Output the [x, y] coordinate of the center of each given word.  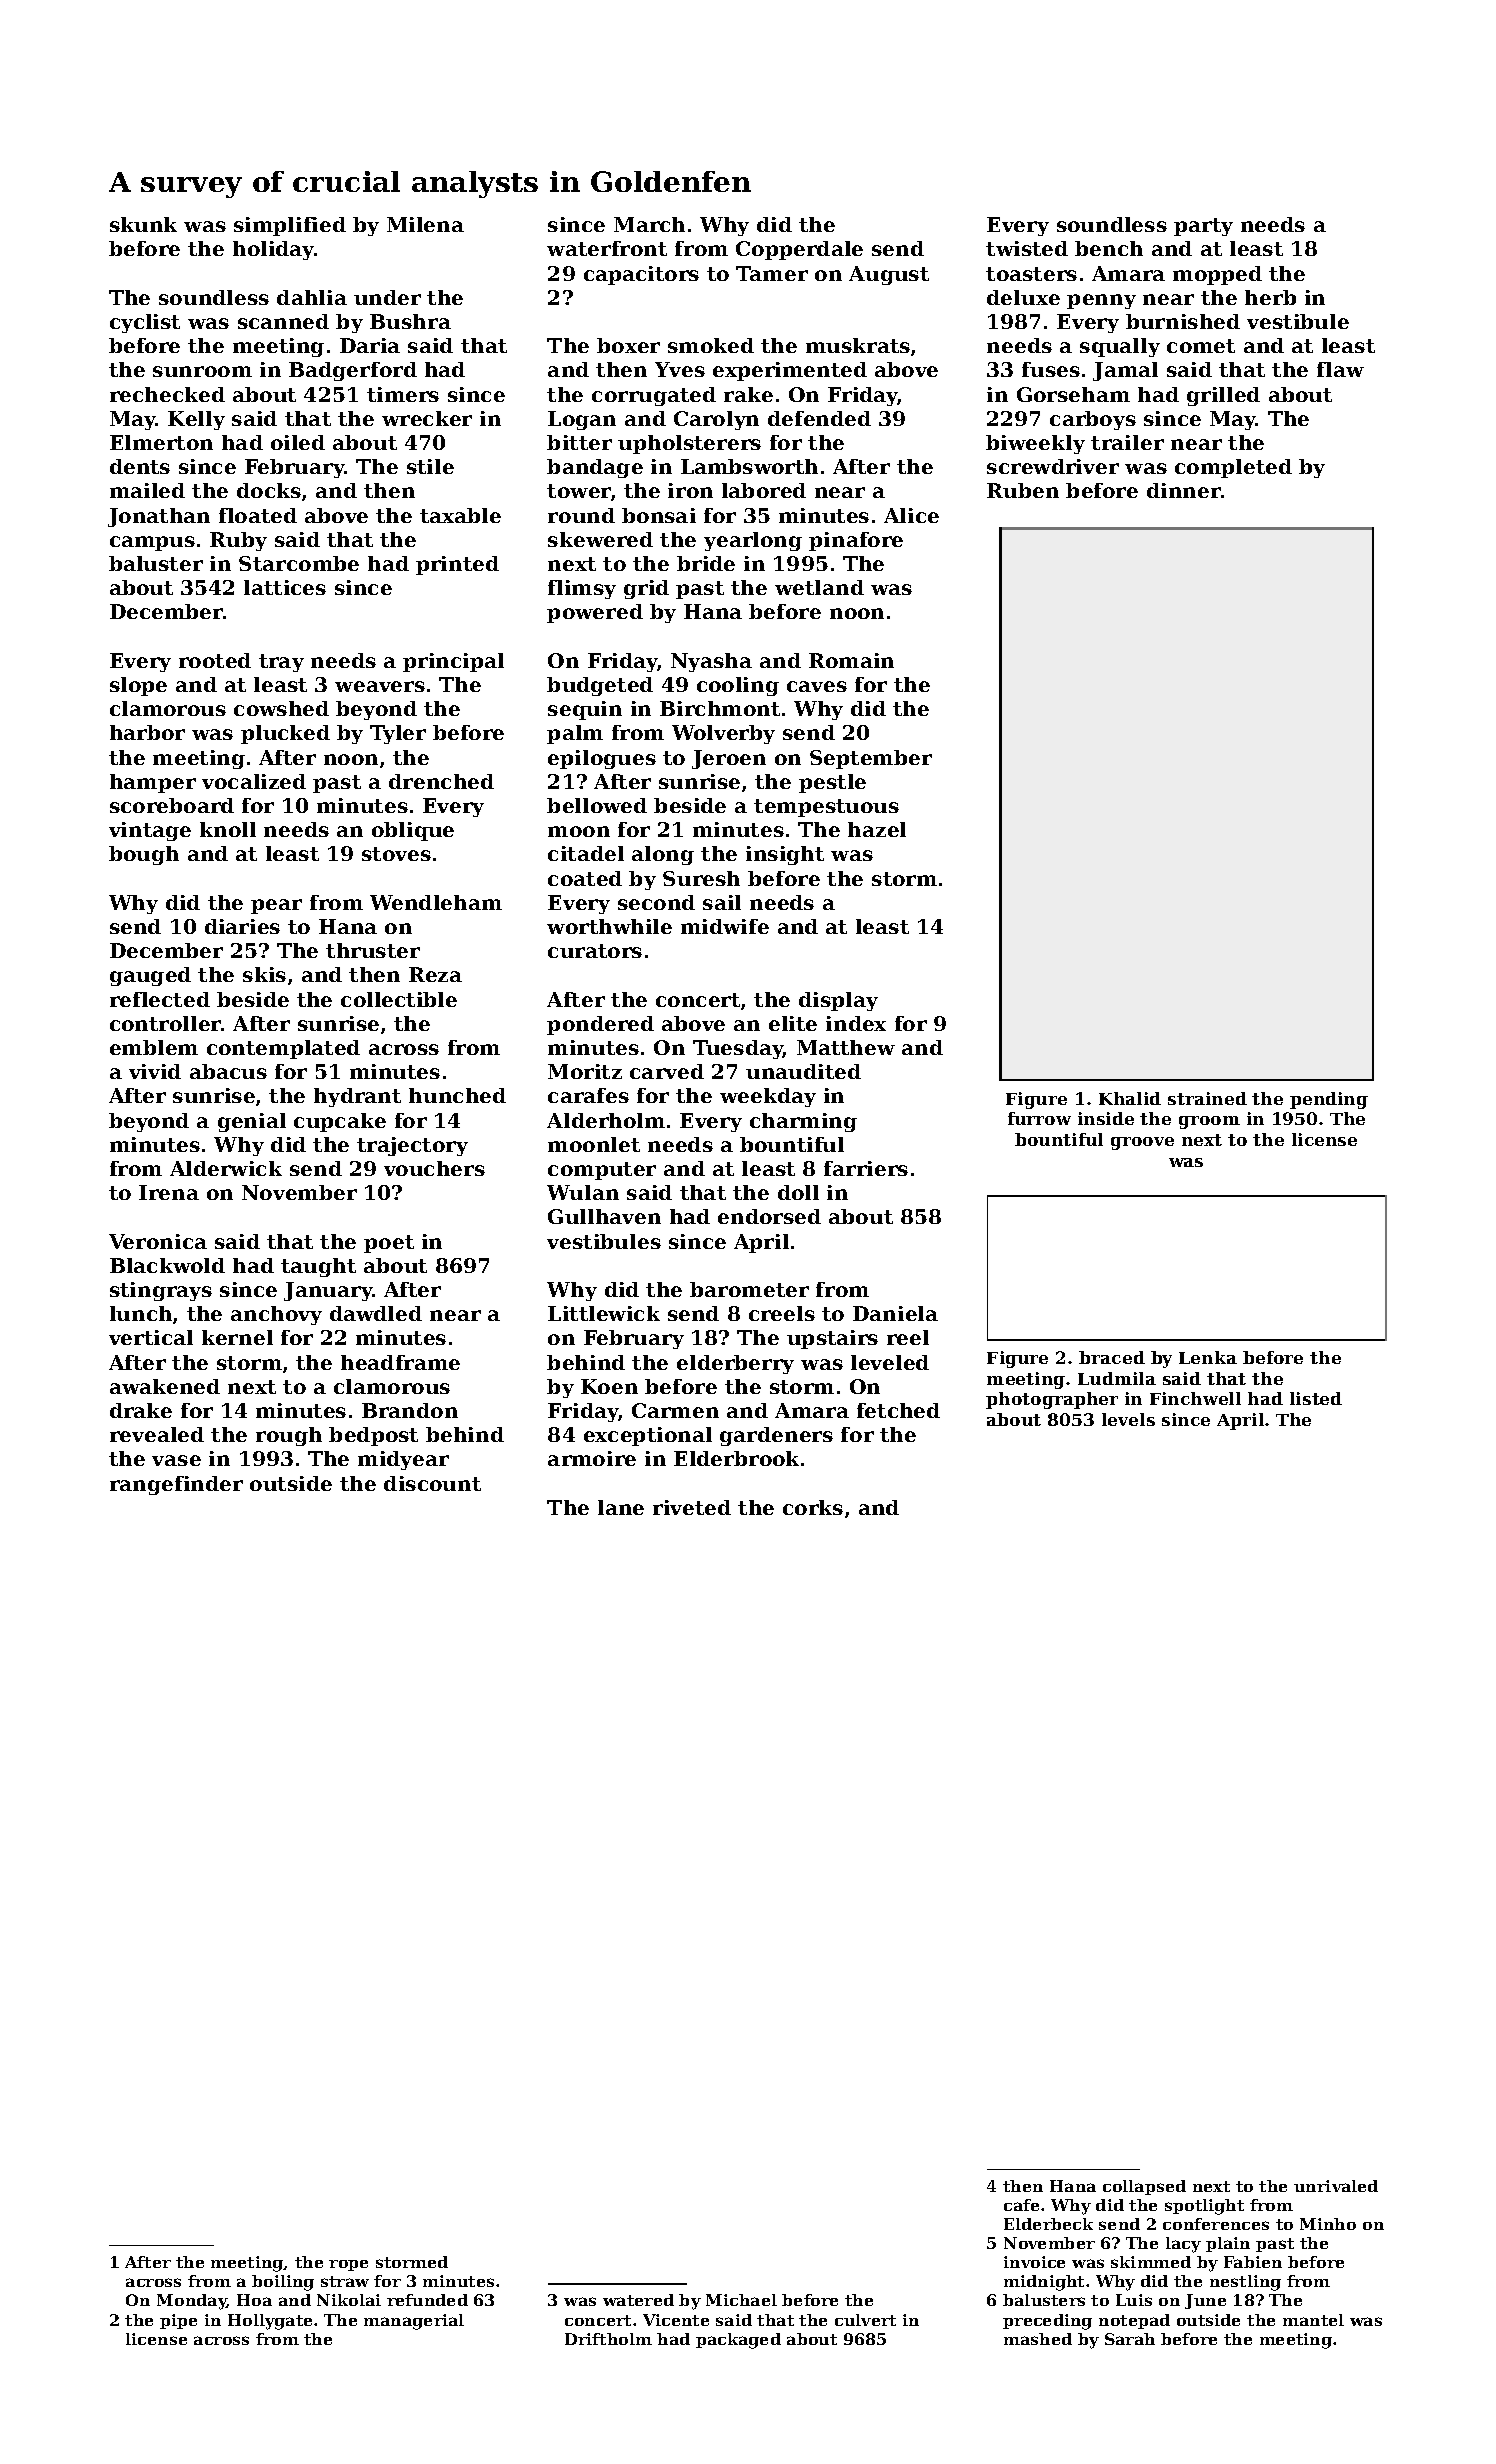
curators [595, 951]
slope [138, 686]
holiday [274, 250]
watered [638, 2300]
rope [348, 2265]
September [871, 759]
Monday [192, 2302]
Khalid [1130, 1098]
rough [289, 1436]
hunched [457, 1095]
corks [813, 1507]
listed [1316, 1398]
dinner [1184, 490]
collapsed [1144, 2187]
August [889, 275]
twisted [1027, 248]
